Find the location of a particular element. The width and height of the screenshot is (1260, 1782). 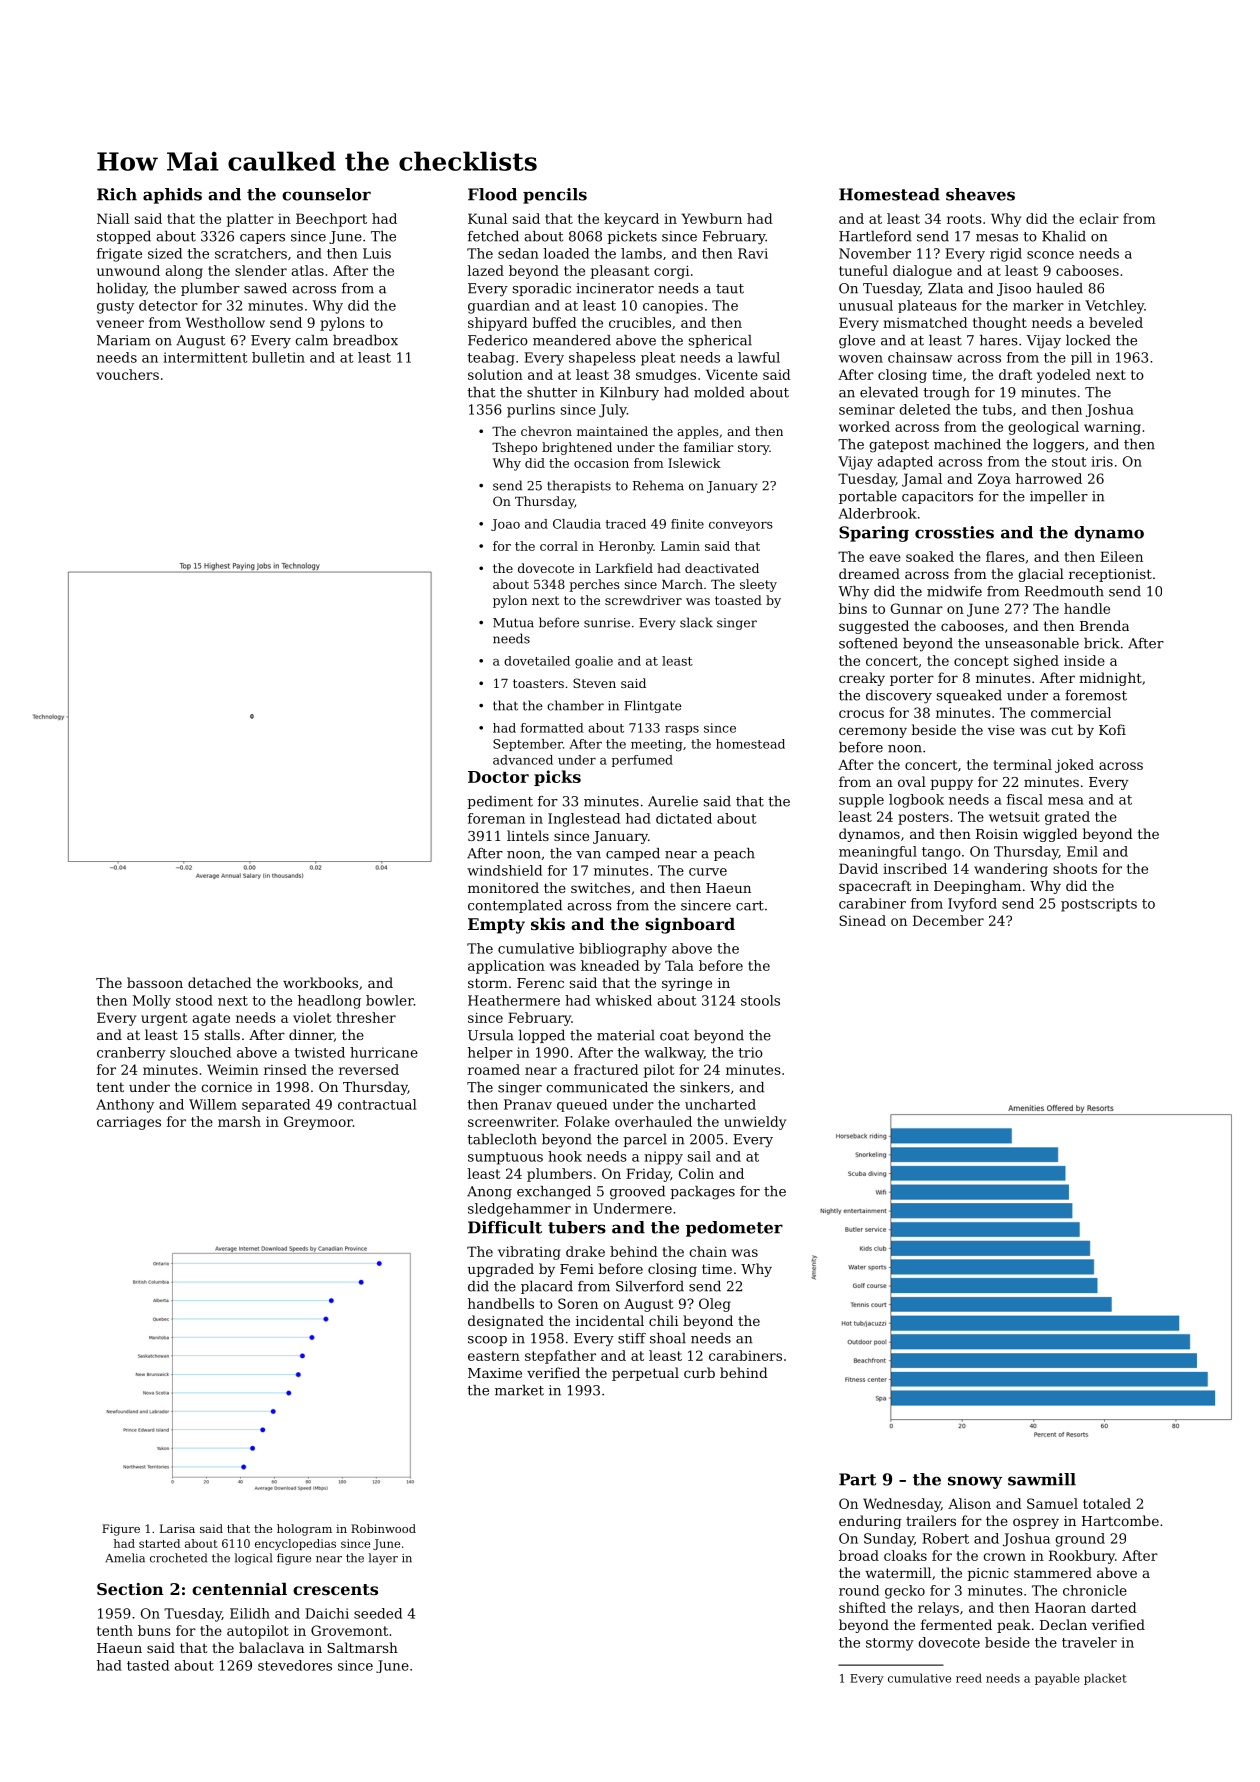

seeded is located at coordinates (378, 1613).
